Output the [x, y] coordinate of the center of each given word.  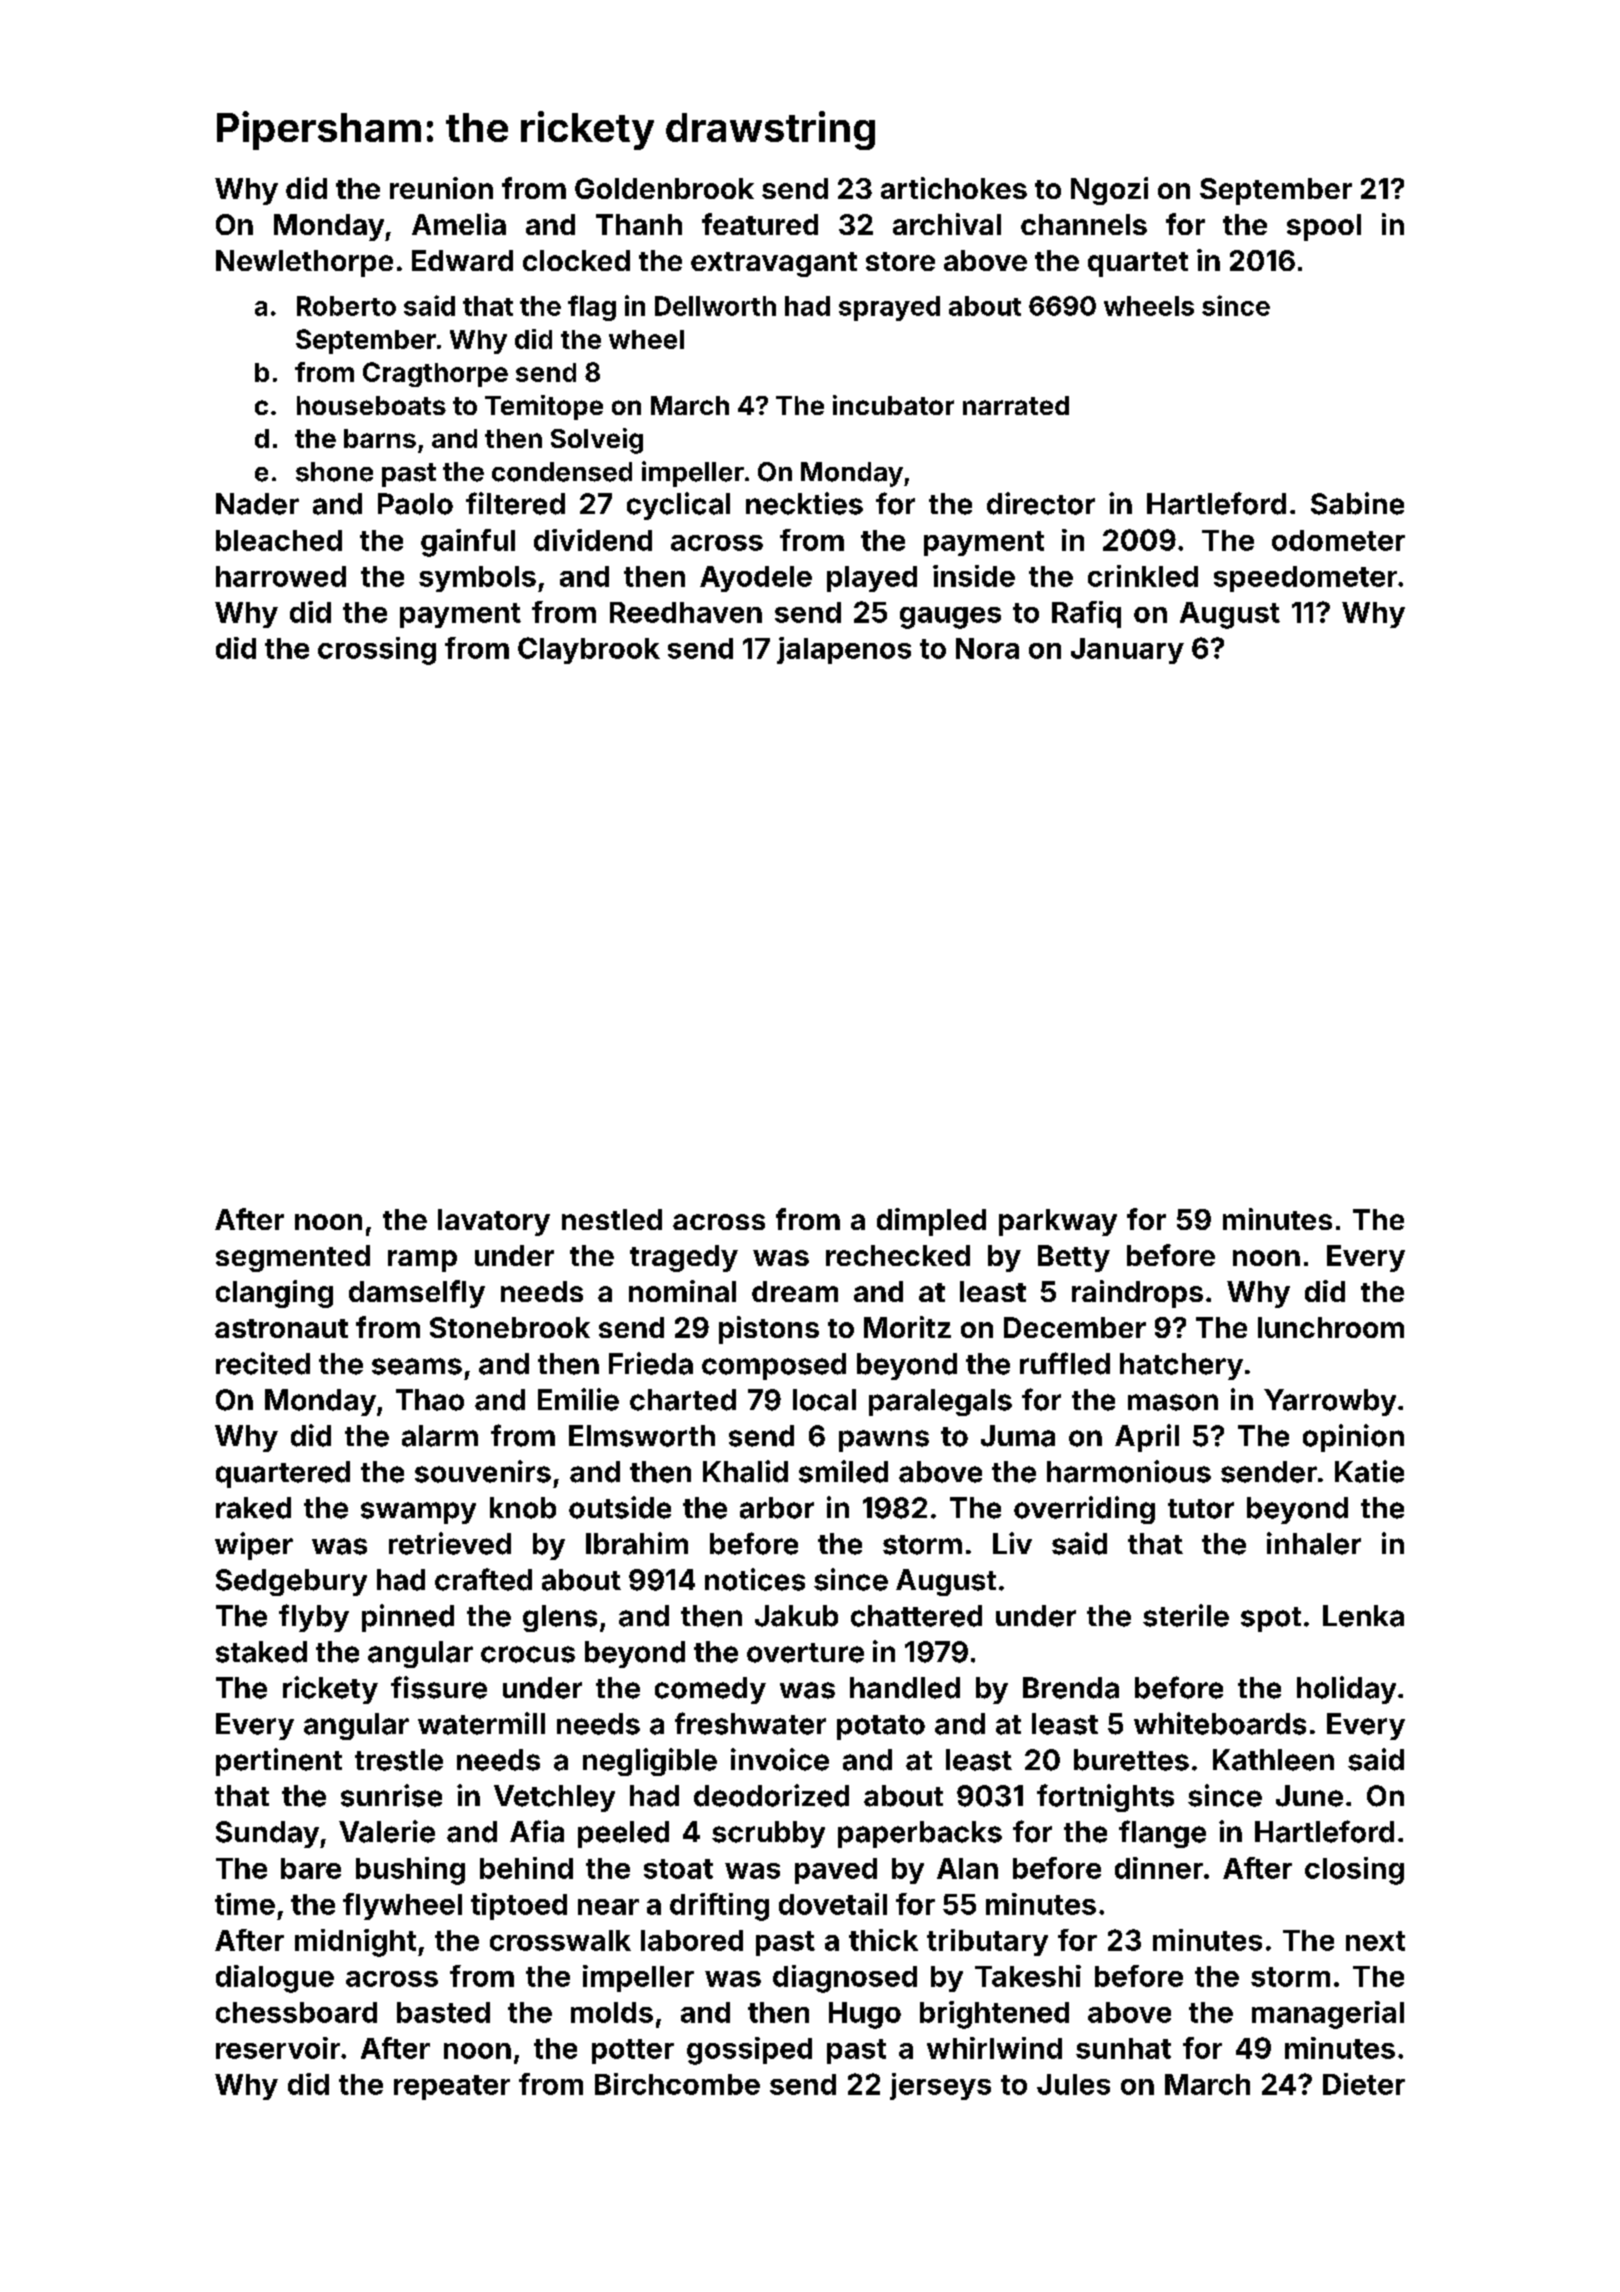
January [1127, 651]
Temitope [544, 407]
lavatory [494, 1222]
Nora [987, 648]
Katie [1369, 1471]
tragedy [684, 1258]
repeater [452, 2087]
